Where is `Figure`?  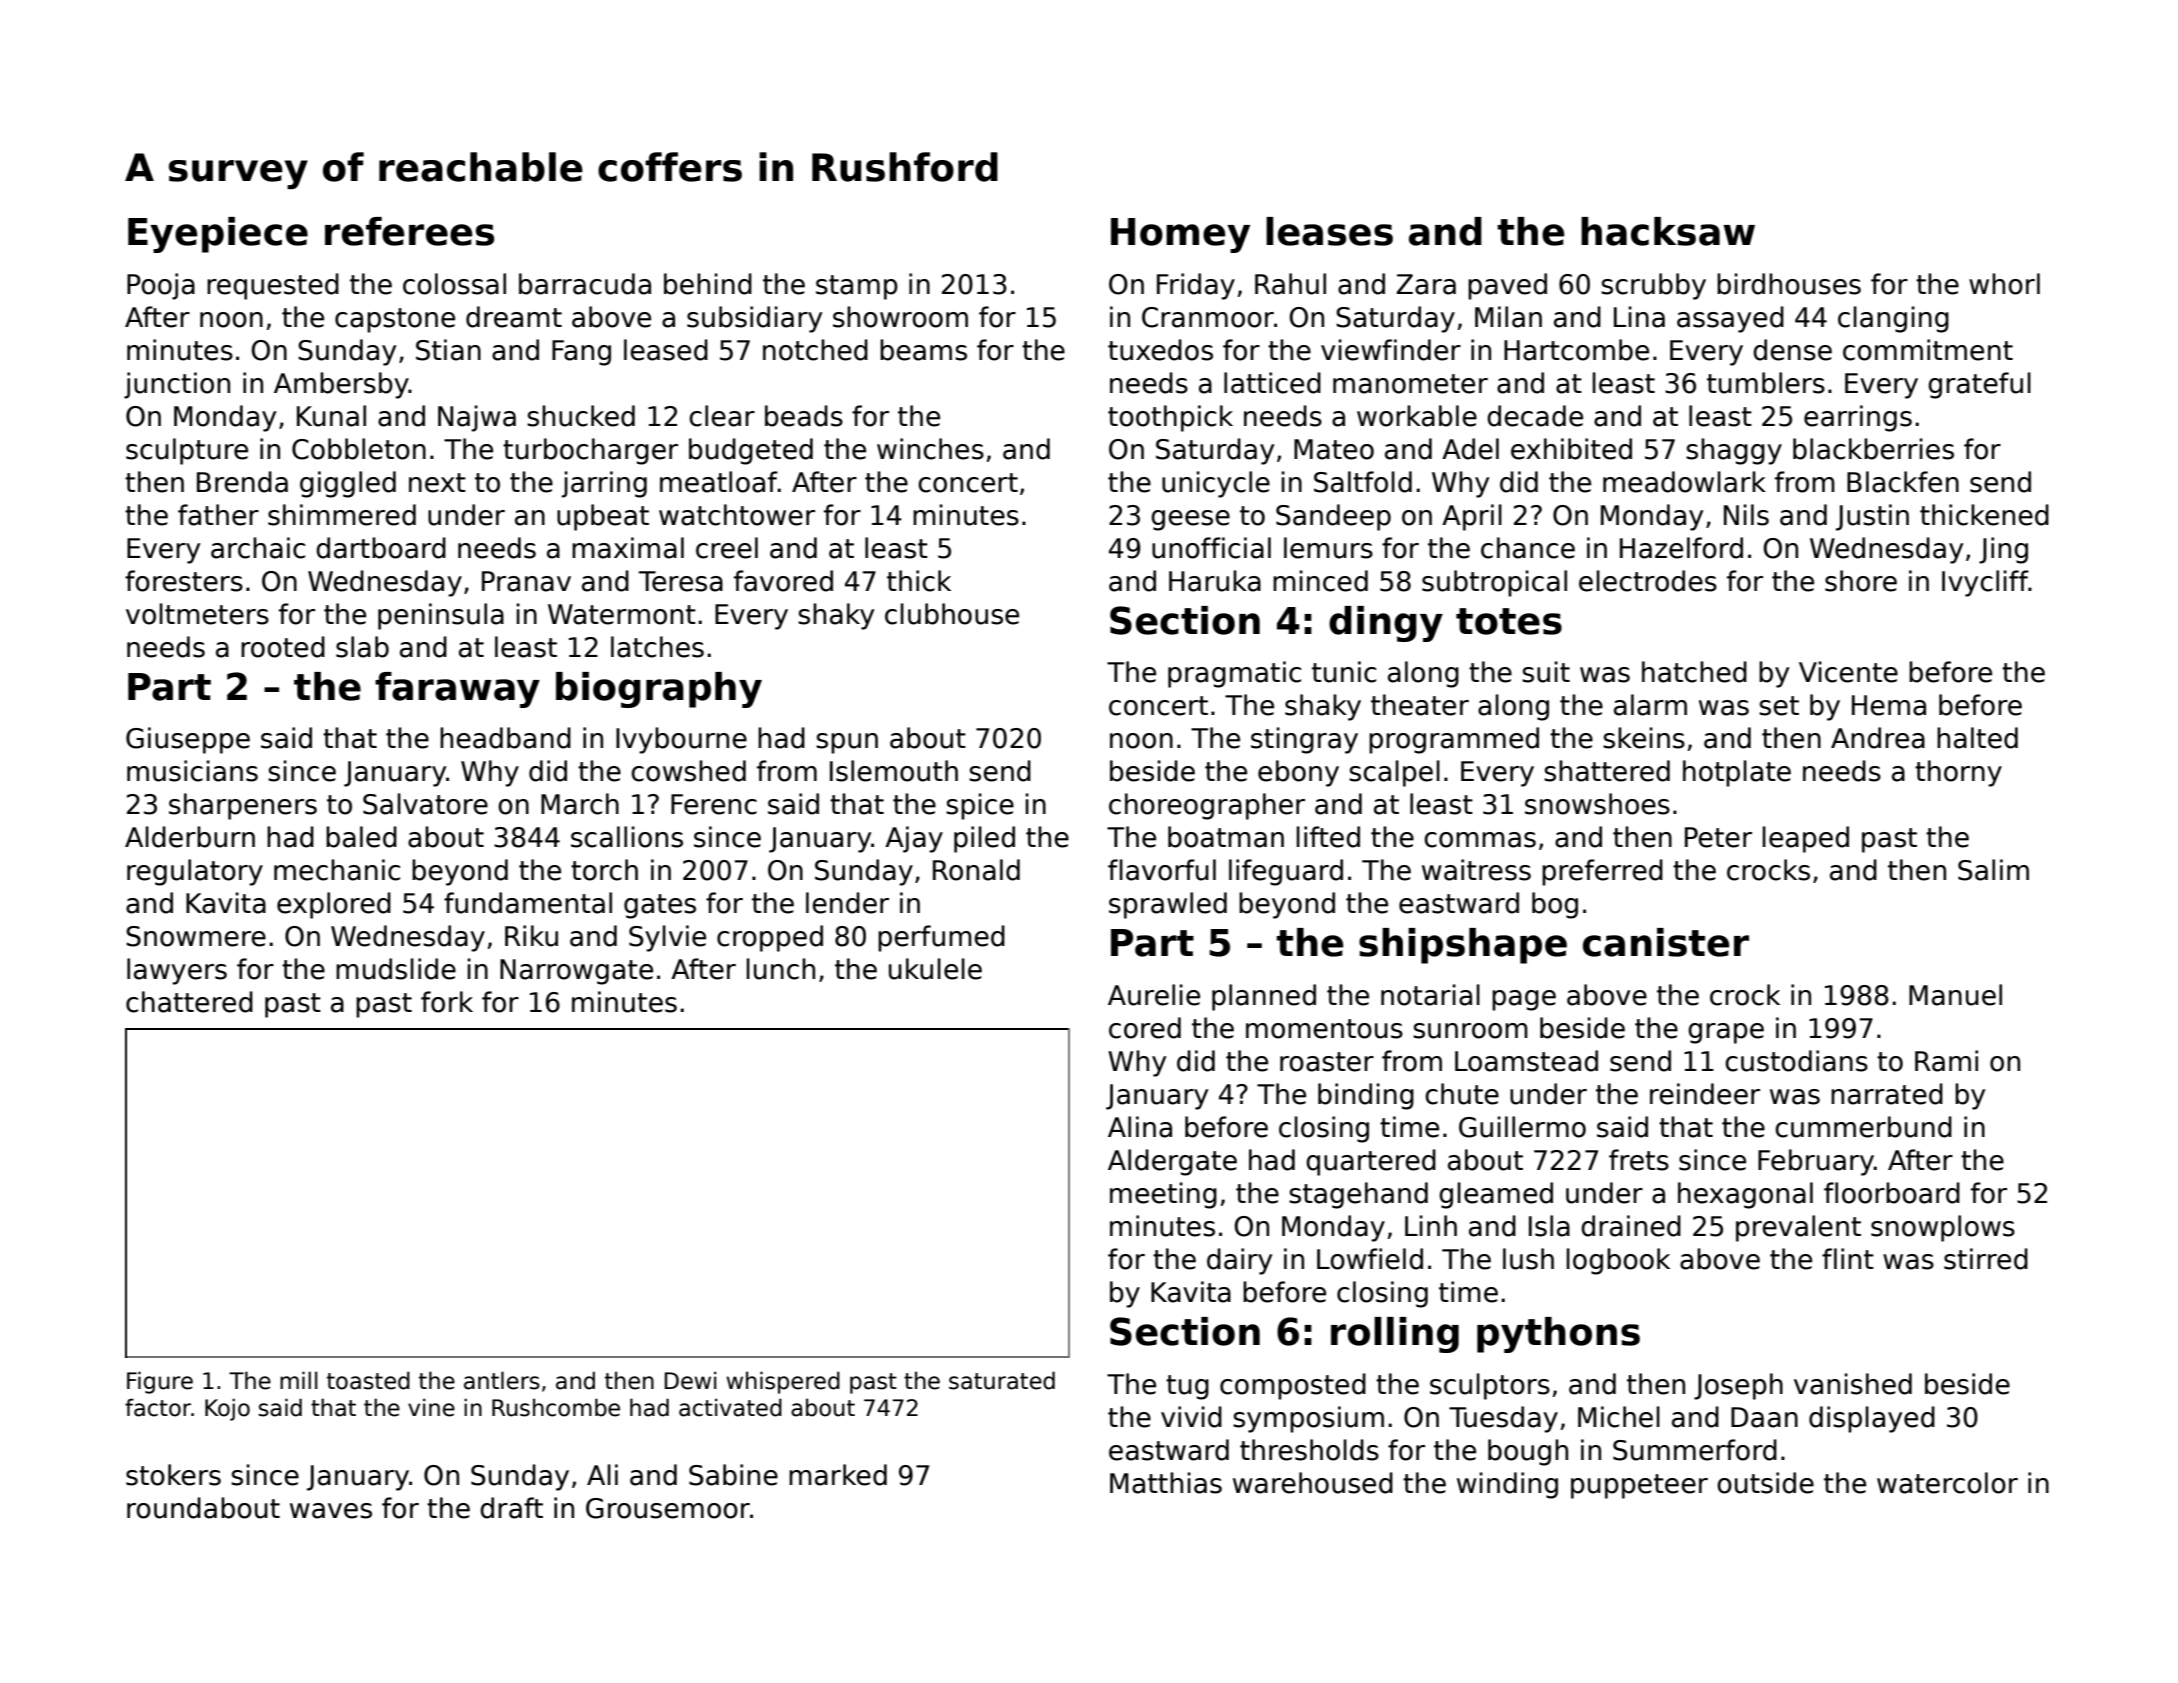
Figure is located at coordinates (160, 1382).
